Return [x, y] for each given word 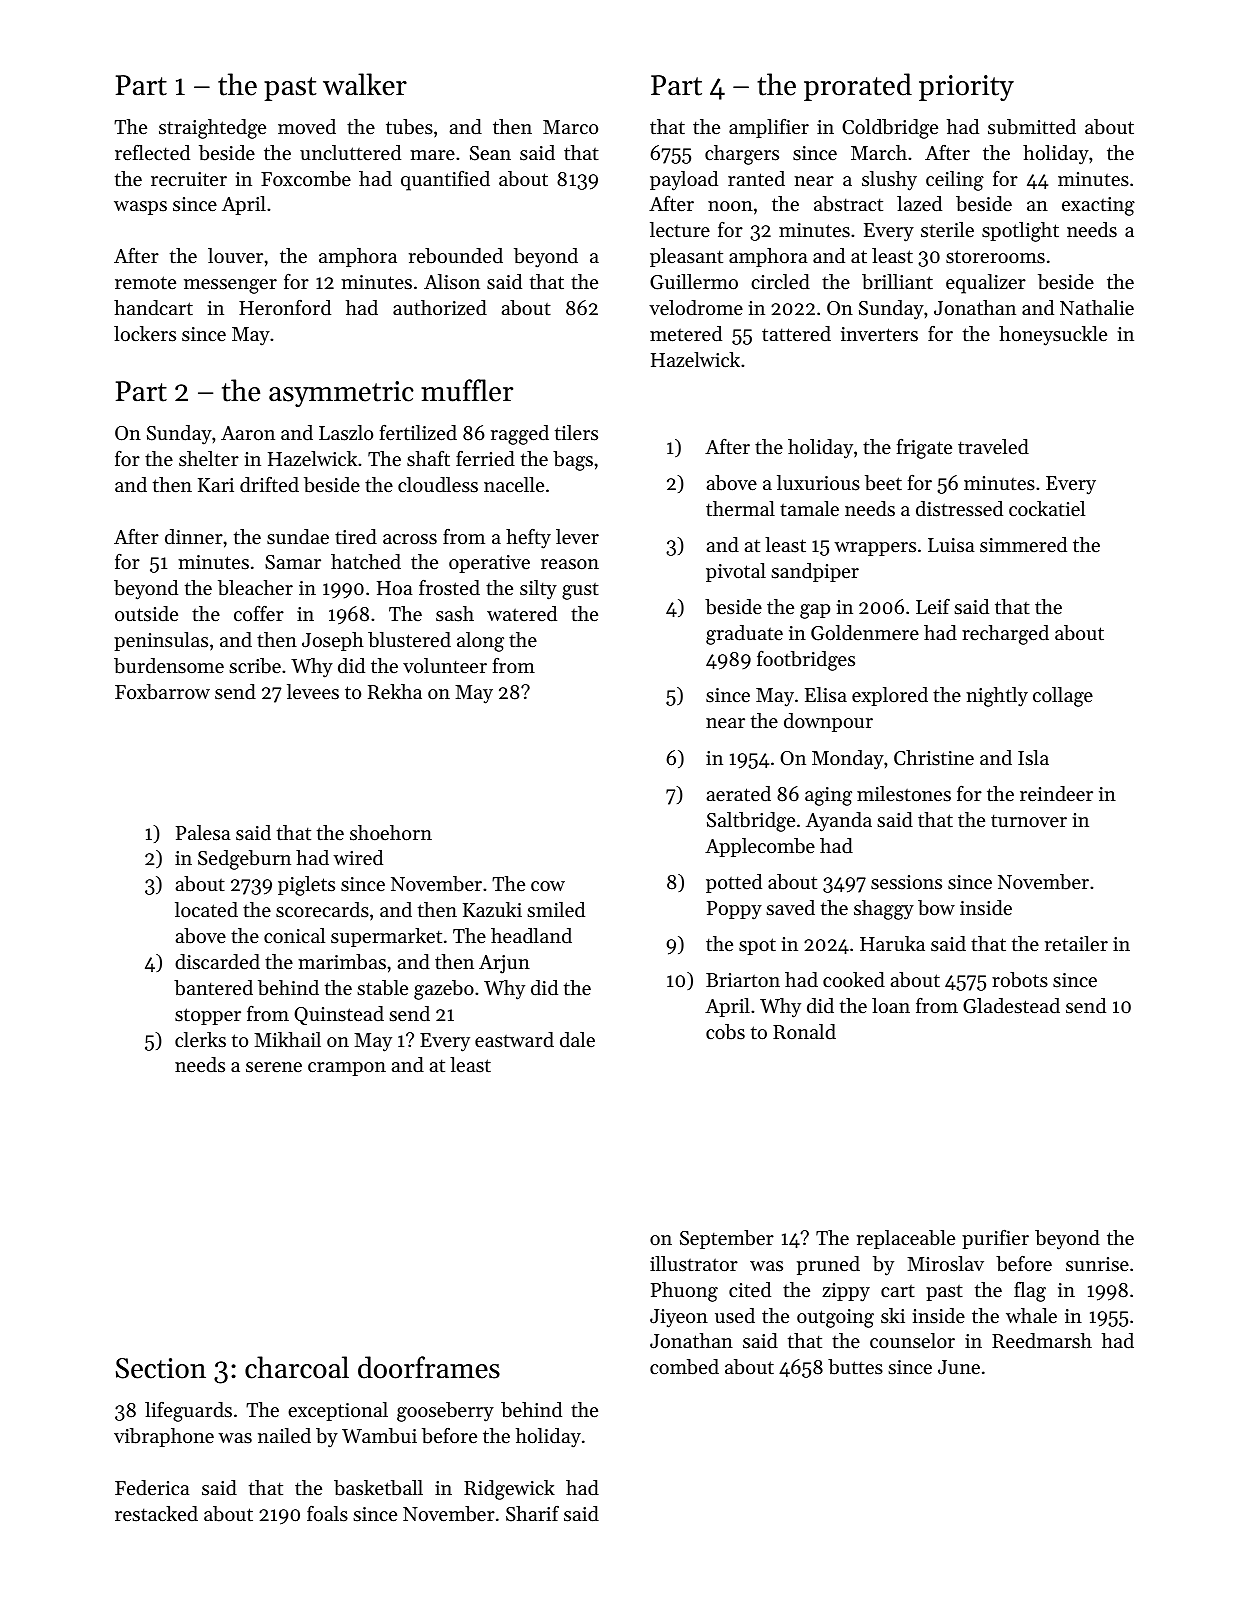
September [727, 1239]
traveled [993, 446]
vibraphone [164, 1437]
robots [1020, 980]
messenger [230, 286]
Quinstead [339, 1015]
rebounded [456, 256]
